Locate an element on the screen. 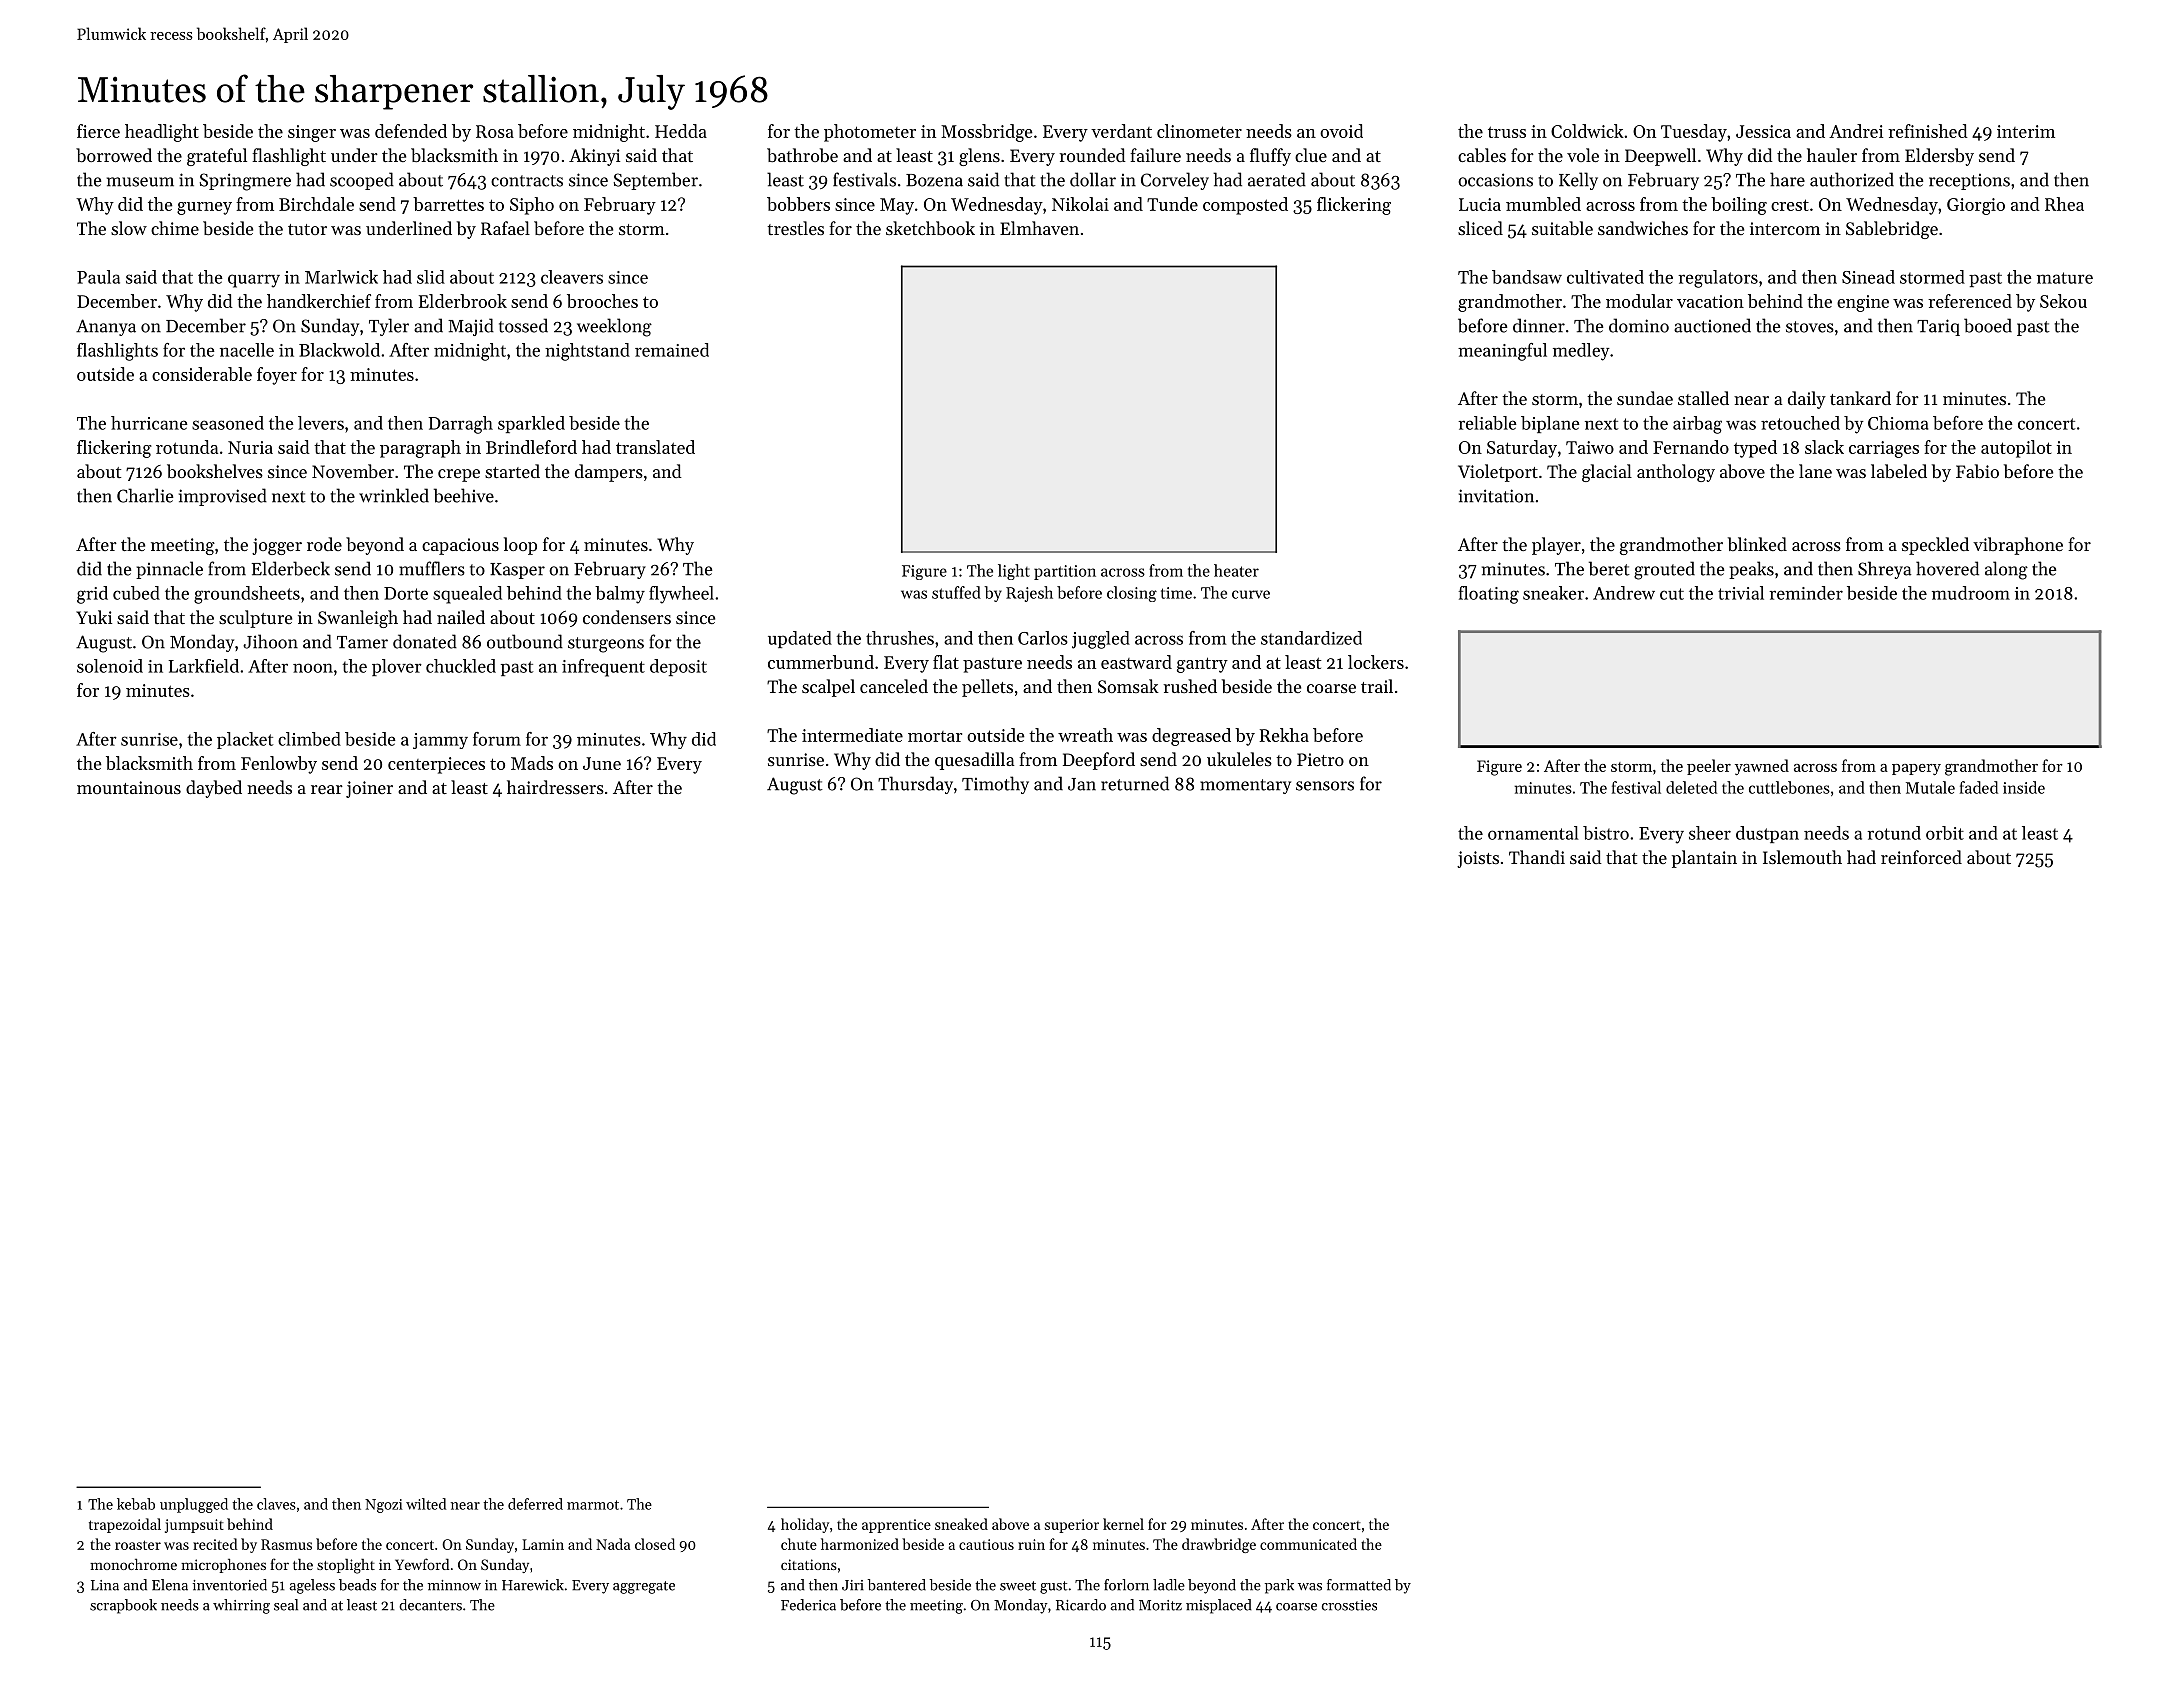 The width and height of the screenshot is (2178, 1683). Sekou is located at coordinates (2063, 301).
